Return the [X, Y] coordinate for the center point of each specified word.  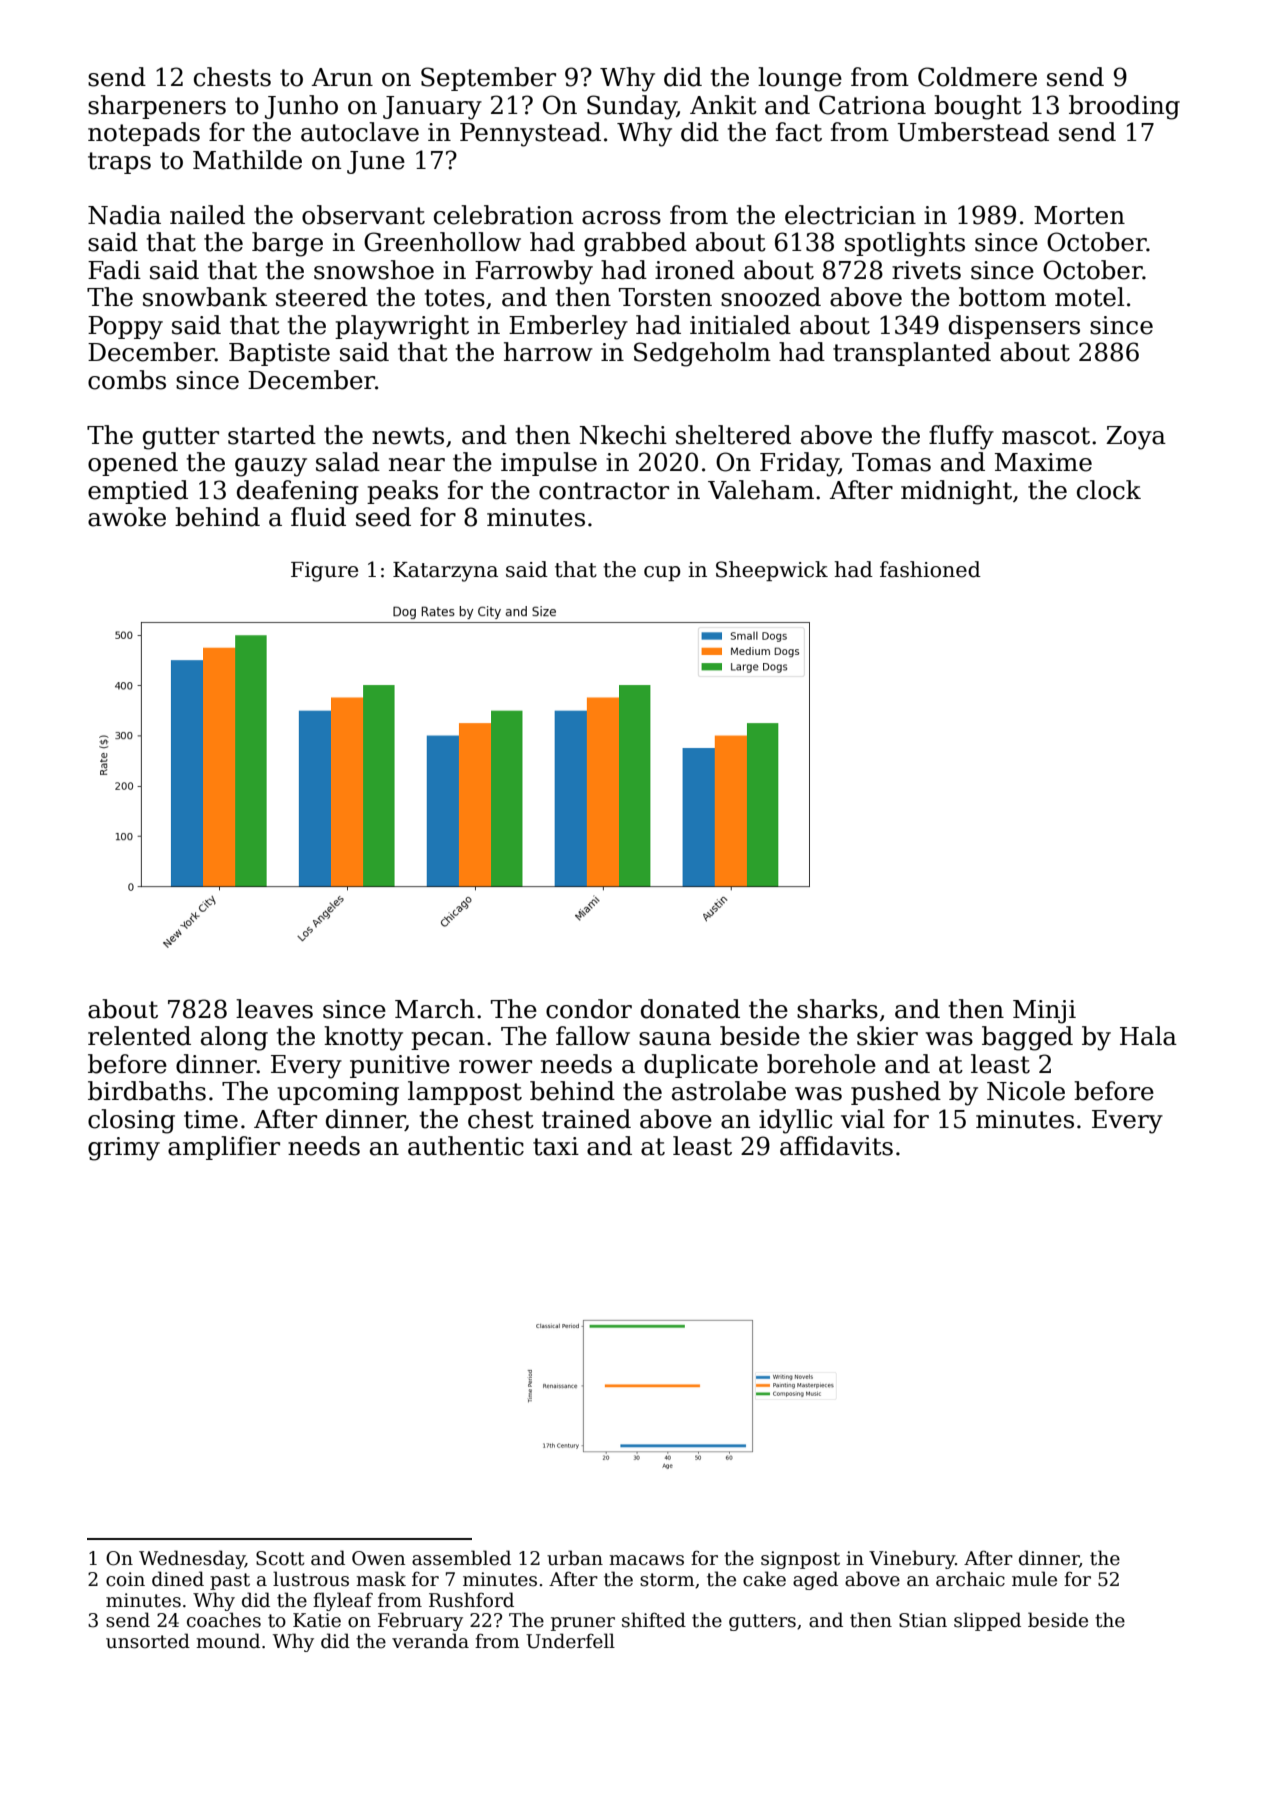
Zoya [1136, 438]
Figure [324, 572]
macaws [646, 1560]
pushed [896, 1093]
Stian [923, 1620]
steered [322, 297]
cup [662, 573]
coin [125, 1579]
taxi [556, 1146]
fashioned [930, 569]
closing [131, 1121]
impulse [549, 464]
